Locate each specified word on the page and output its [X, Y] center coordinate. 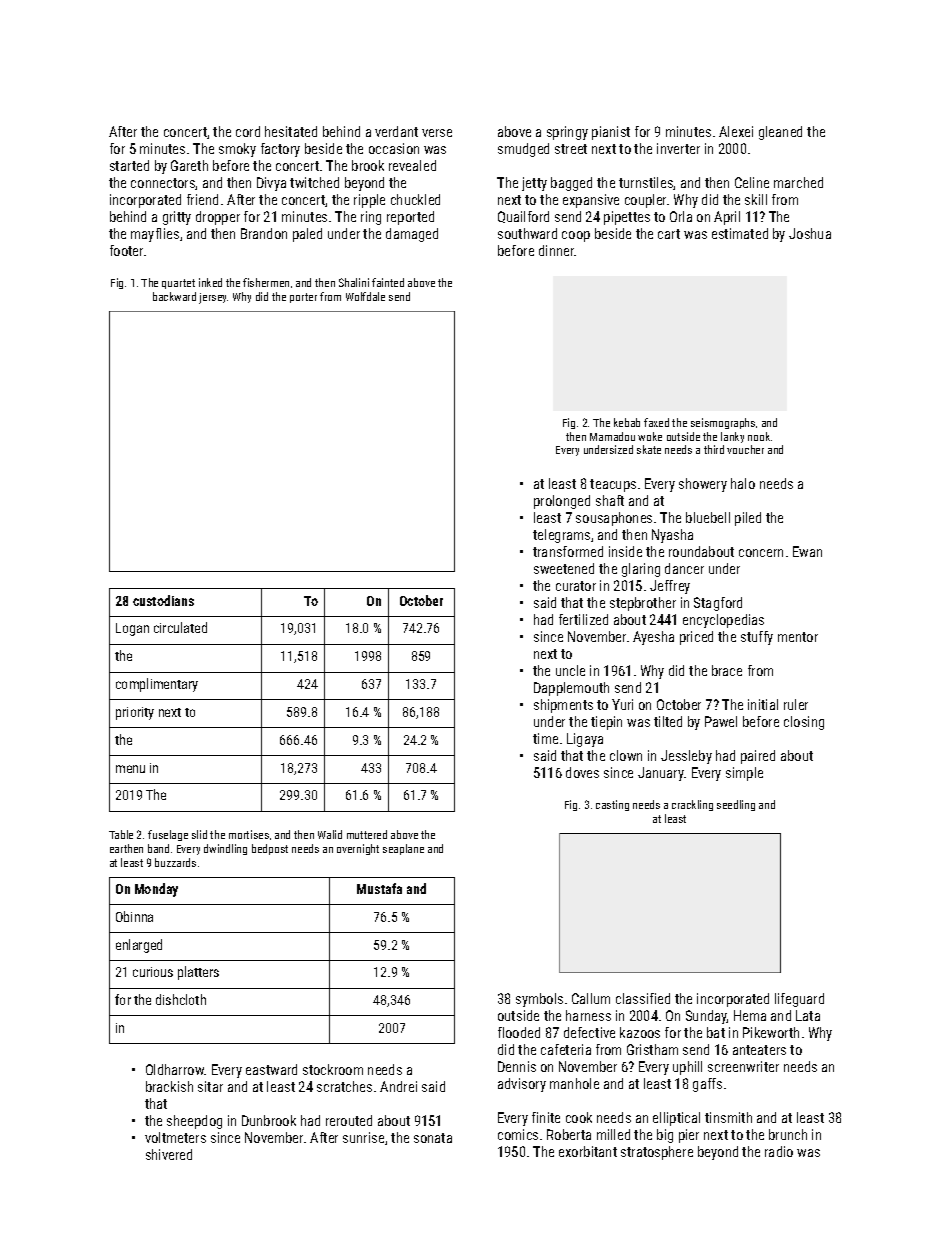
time [545, 738]
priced [696, 638]
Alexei [736, 131]
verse [437, 133]
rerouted [349, 1120]
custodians [163, 600]
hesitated [291, 131]
